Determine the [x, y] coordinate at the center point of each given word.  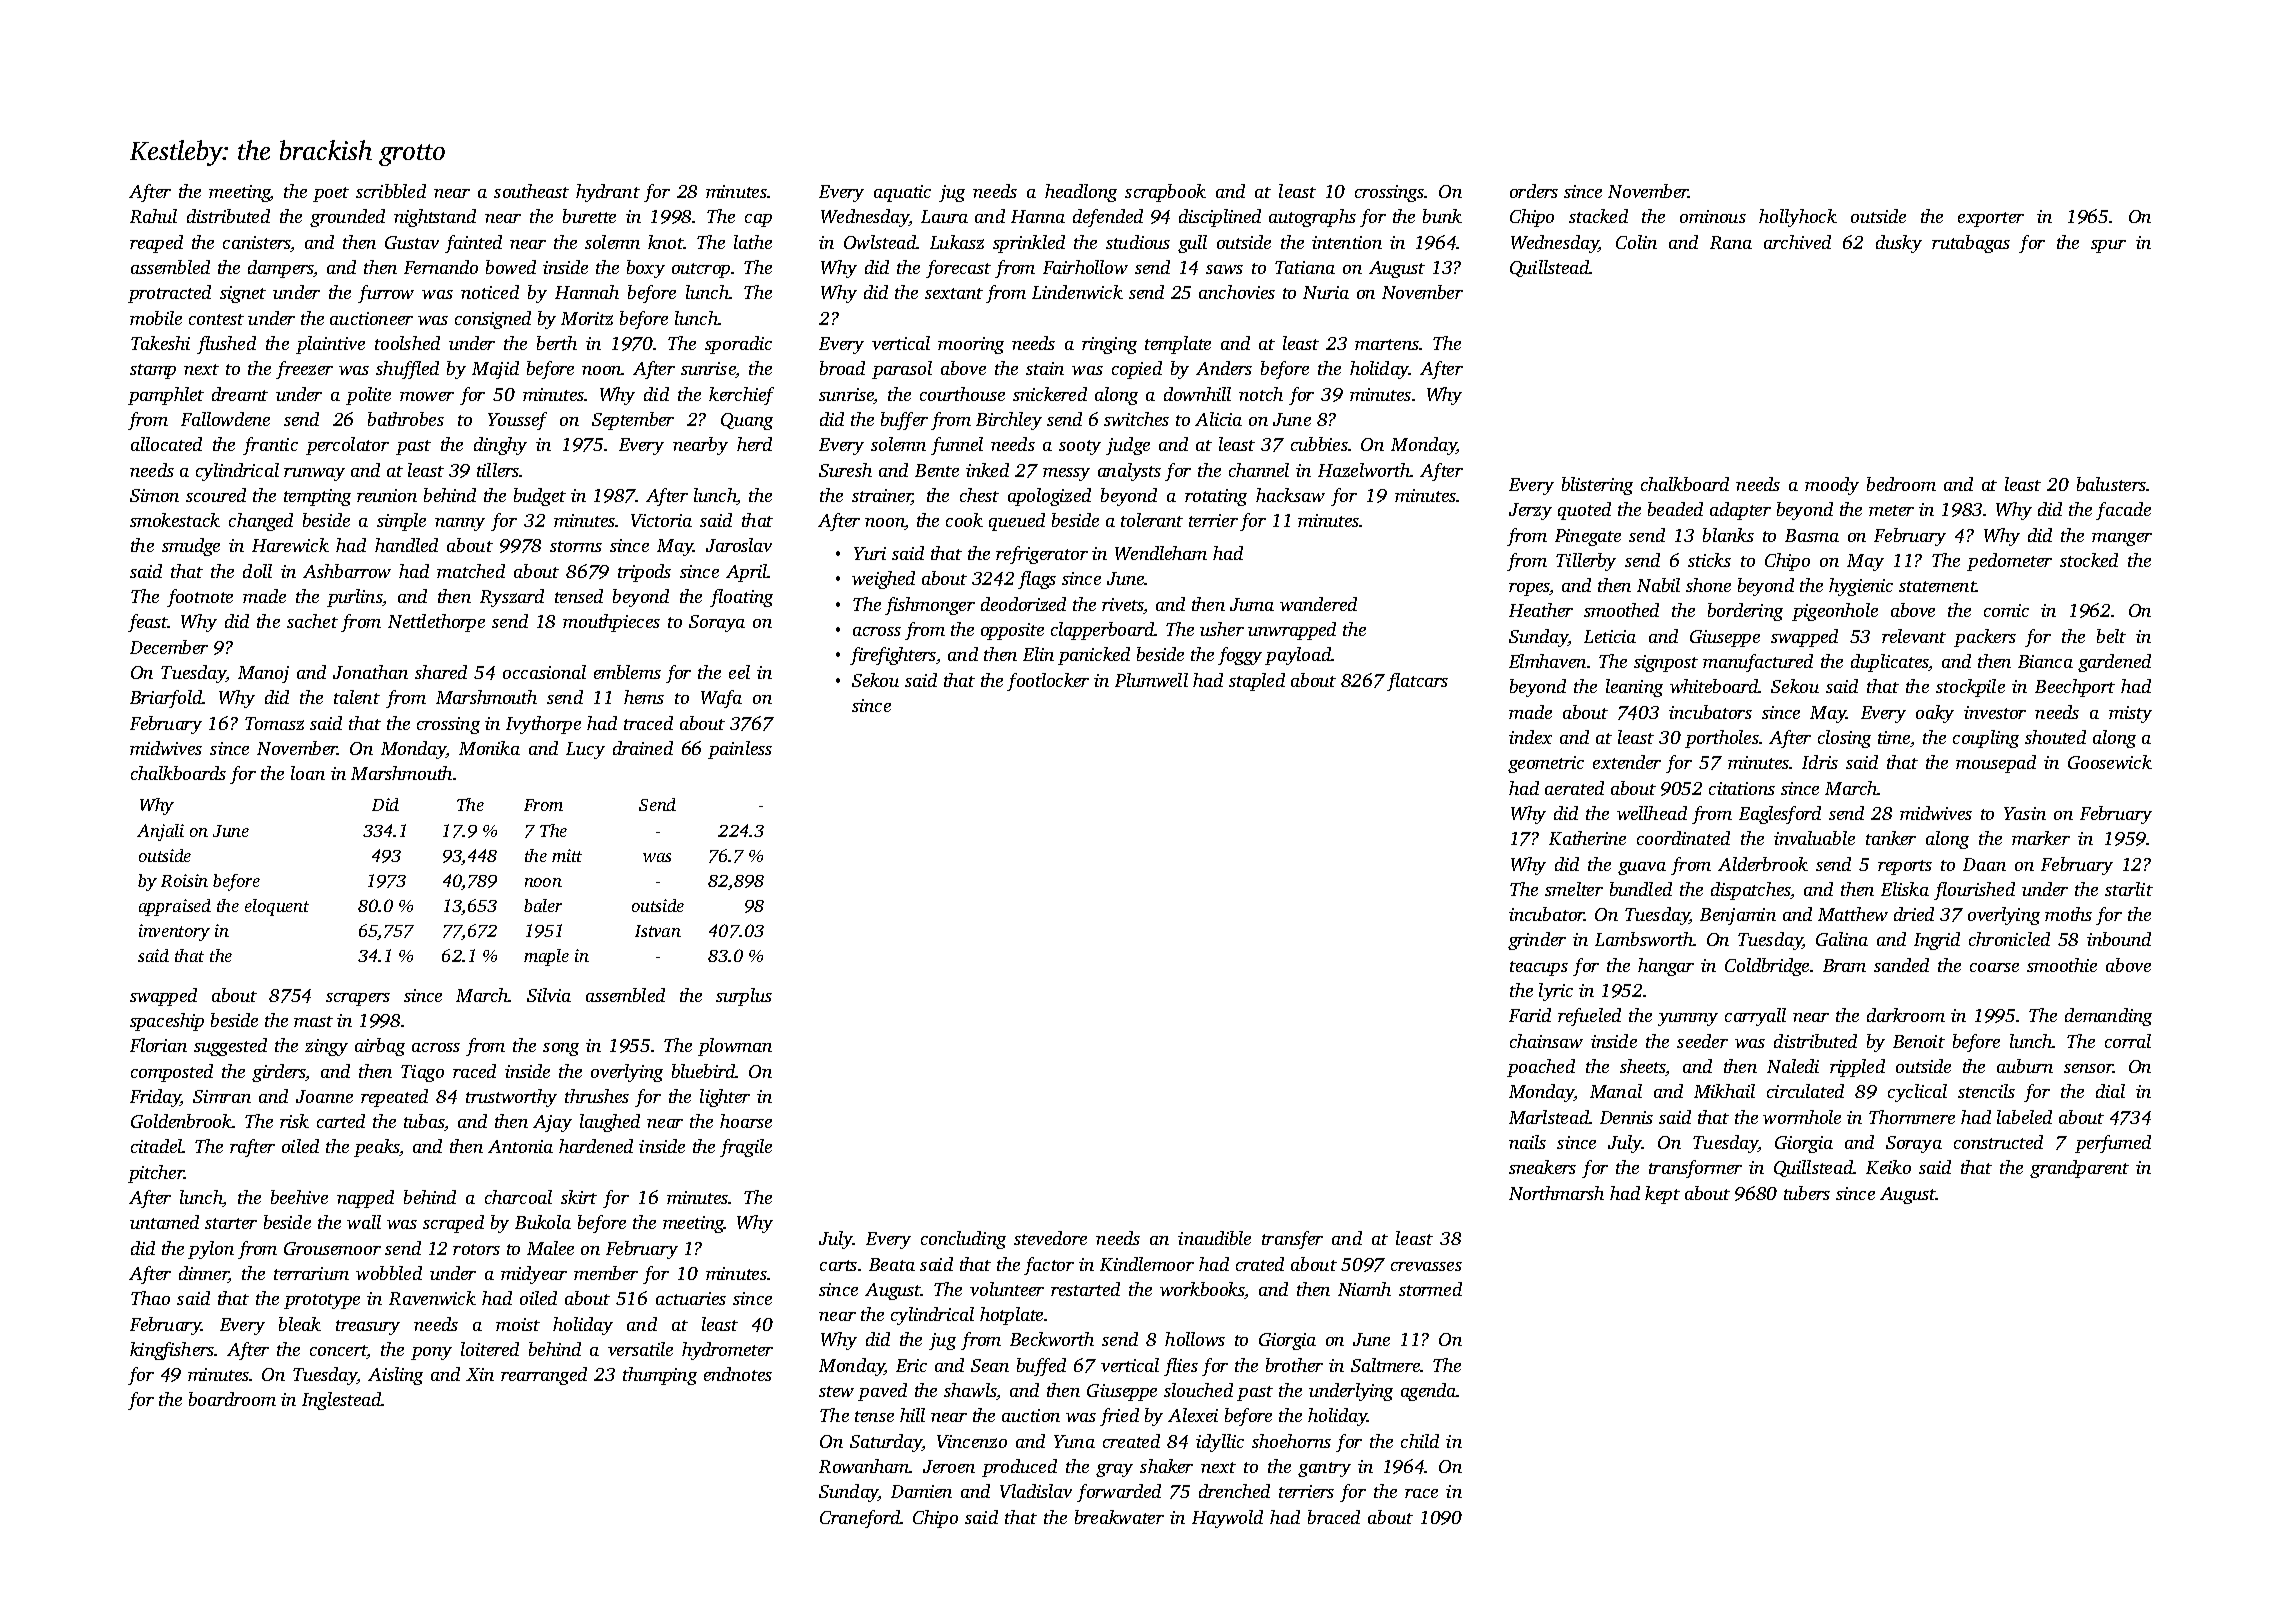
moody [1832, 486]
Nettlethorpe [436, 623]
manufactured [1758, 663]
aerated [1574, 788]
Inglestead [342, 1401]
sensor [2088, 1068]
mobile [156, 318]
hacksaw [1290, 495]
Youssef [517, 421]
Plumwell [1151, 680]
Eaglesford [1780, 815]
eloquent [277, 907]
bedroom [1901, 484]
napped [365, 1199]
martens [1387, 344]
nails [1527, 1142]
